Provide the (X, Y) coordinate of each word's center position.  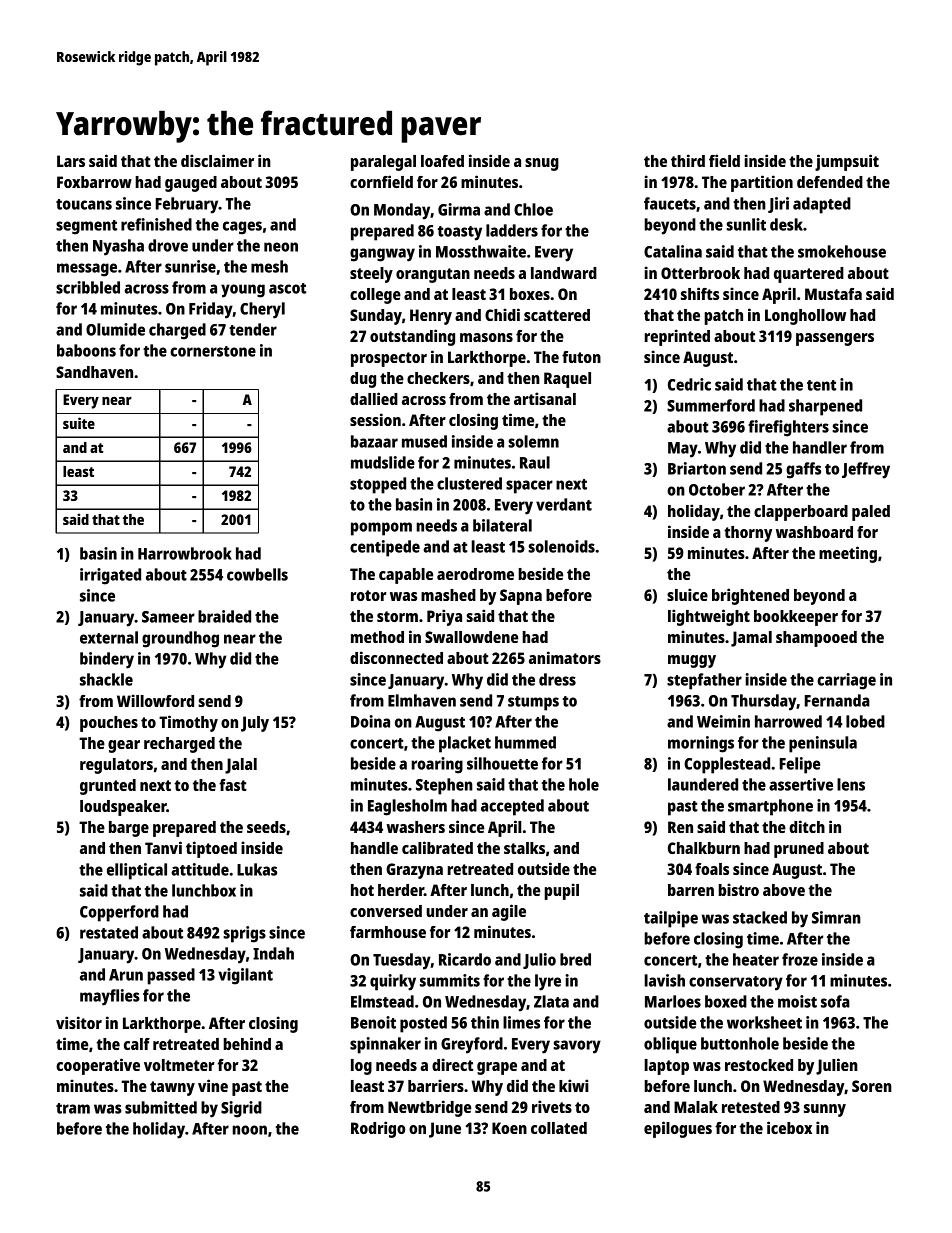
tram (73, 1108)
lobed (865, 721)
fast (233, 785)
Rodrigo (378, 1129)
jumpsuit (847, 162)
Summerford (711, 405)
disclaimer (217, 160)
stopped (378, 485)
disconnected (396, 657)
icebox (789, 1127)
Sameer (168, 617)
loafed (442, 161)
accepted (512, 807)
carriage (846, 681)
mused (424, 441)
